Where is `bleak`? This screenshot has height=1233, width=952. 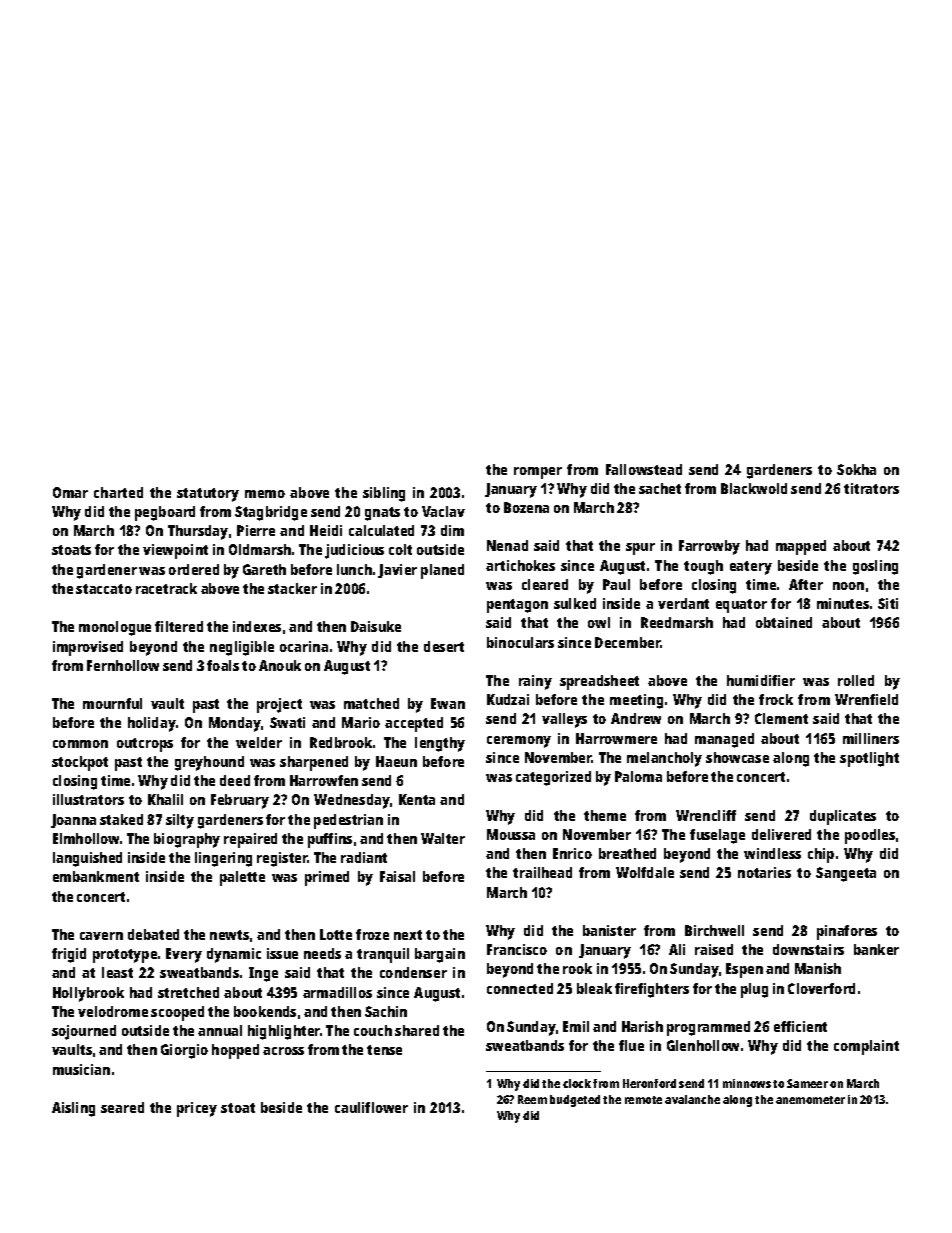
bleak is located at coordinates (594, 988).
